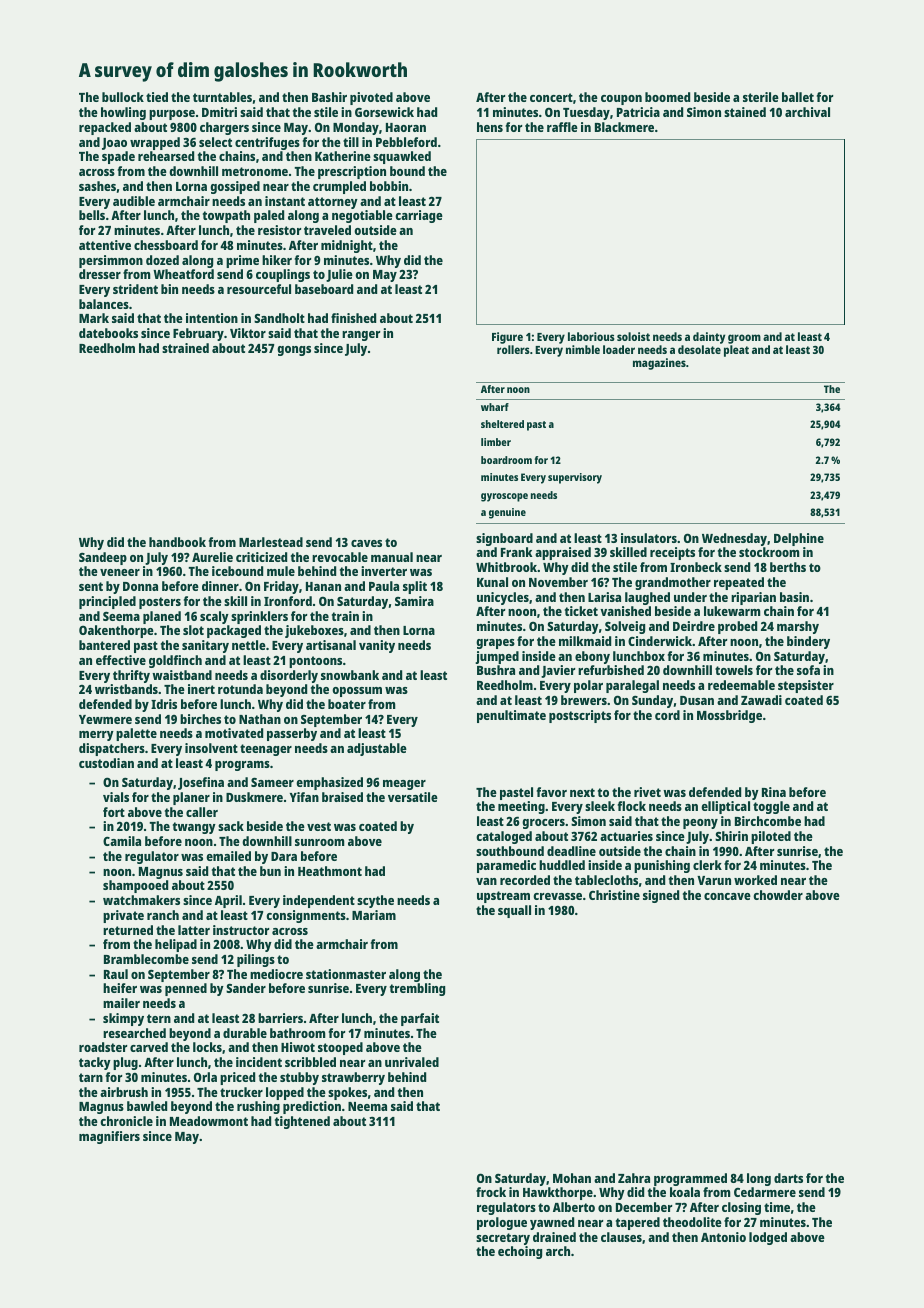  What do you see at coordinates (661, 896) in the screenshot?
I see `signed` at bounding box center [661, 896].
